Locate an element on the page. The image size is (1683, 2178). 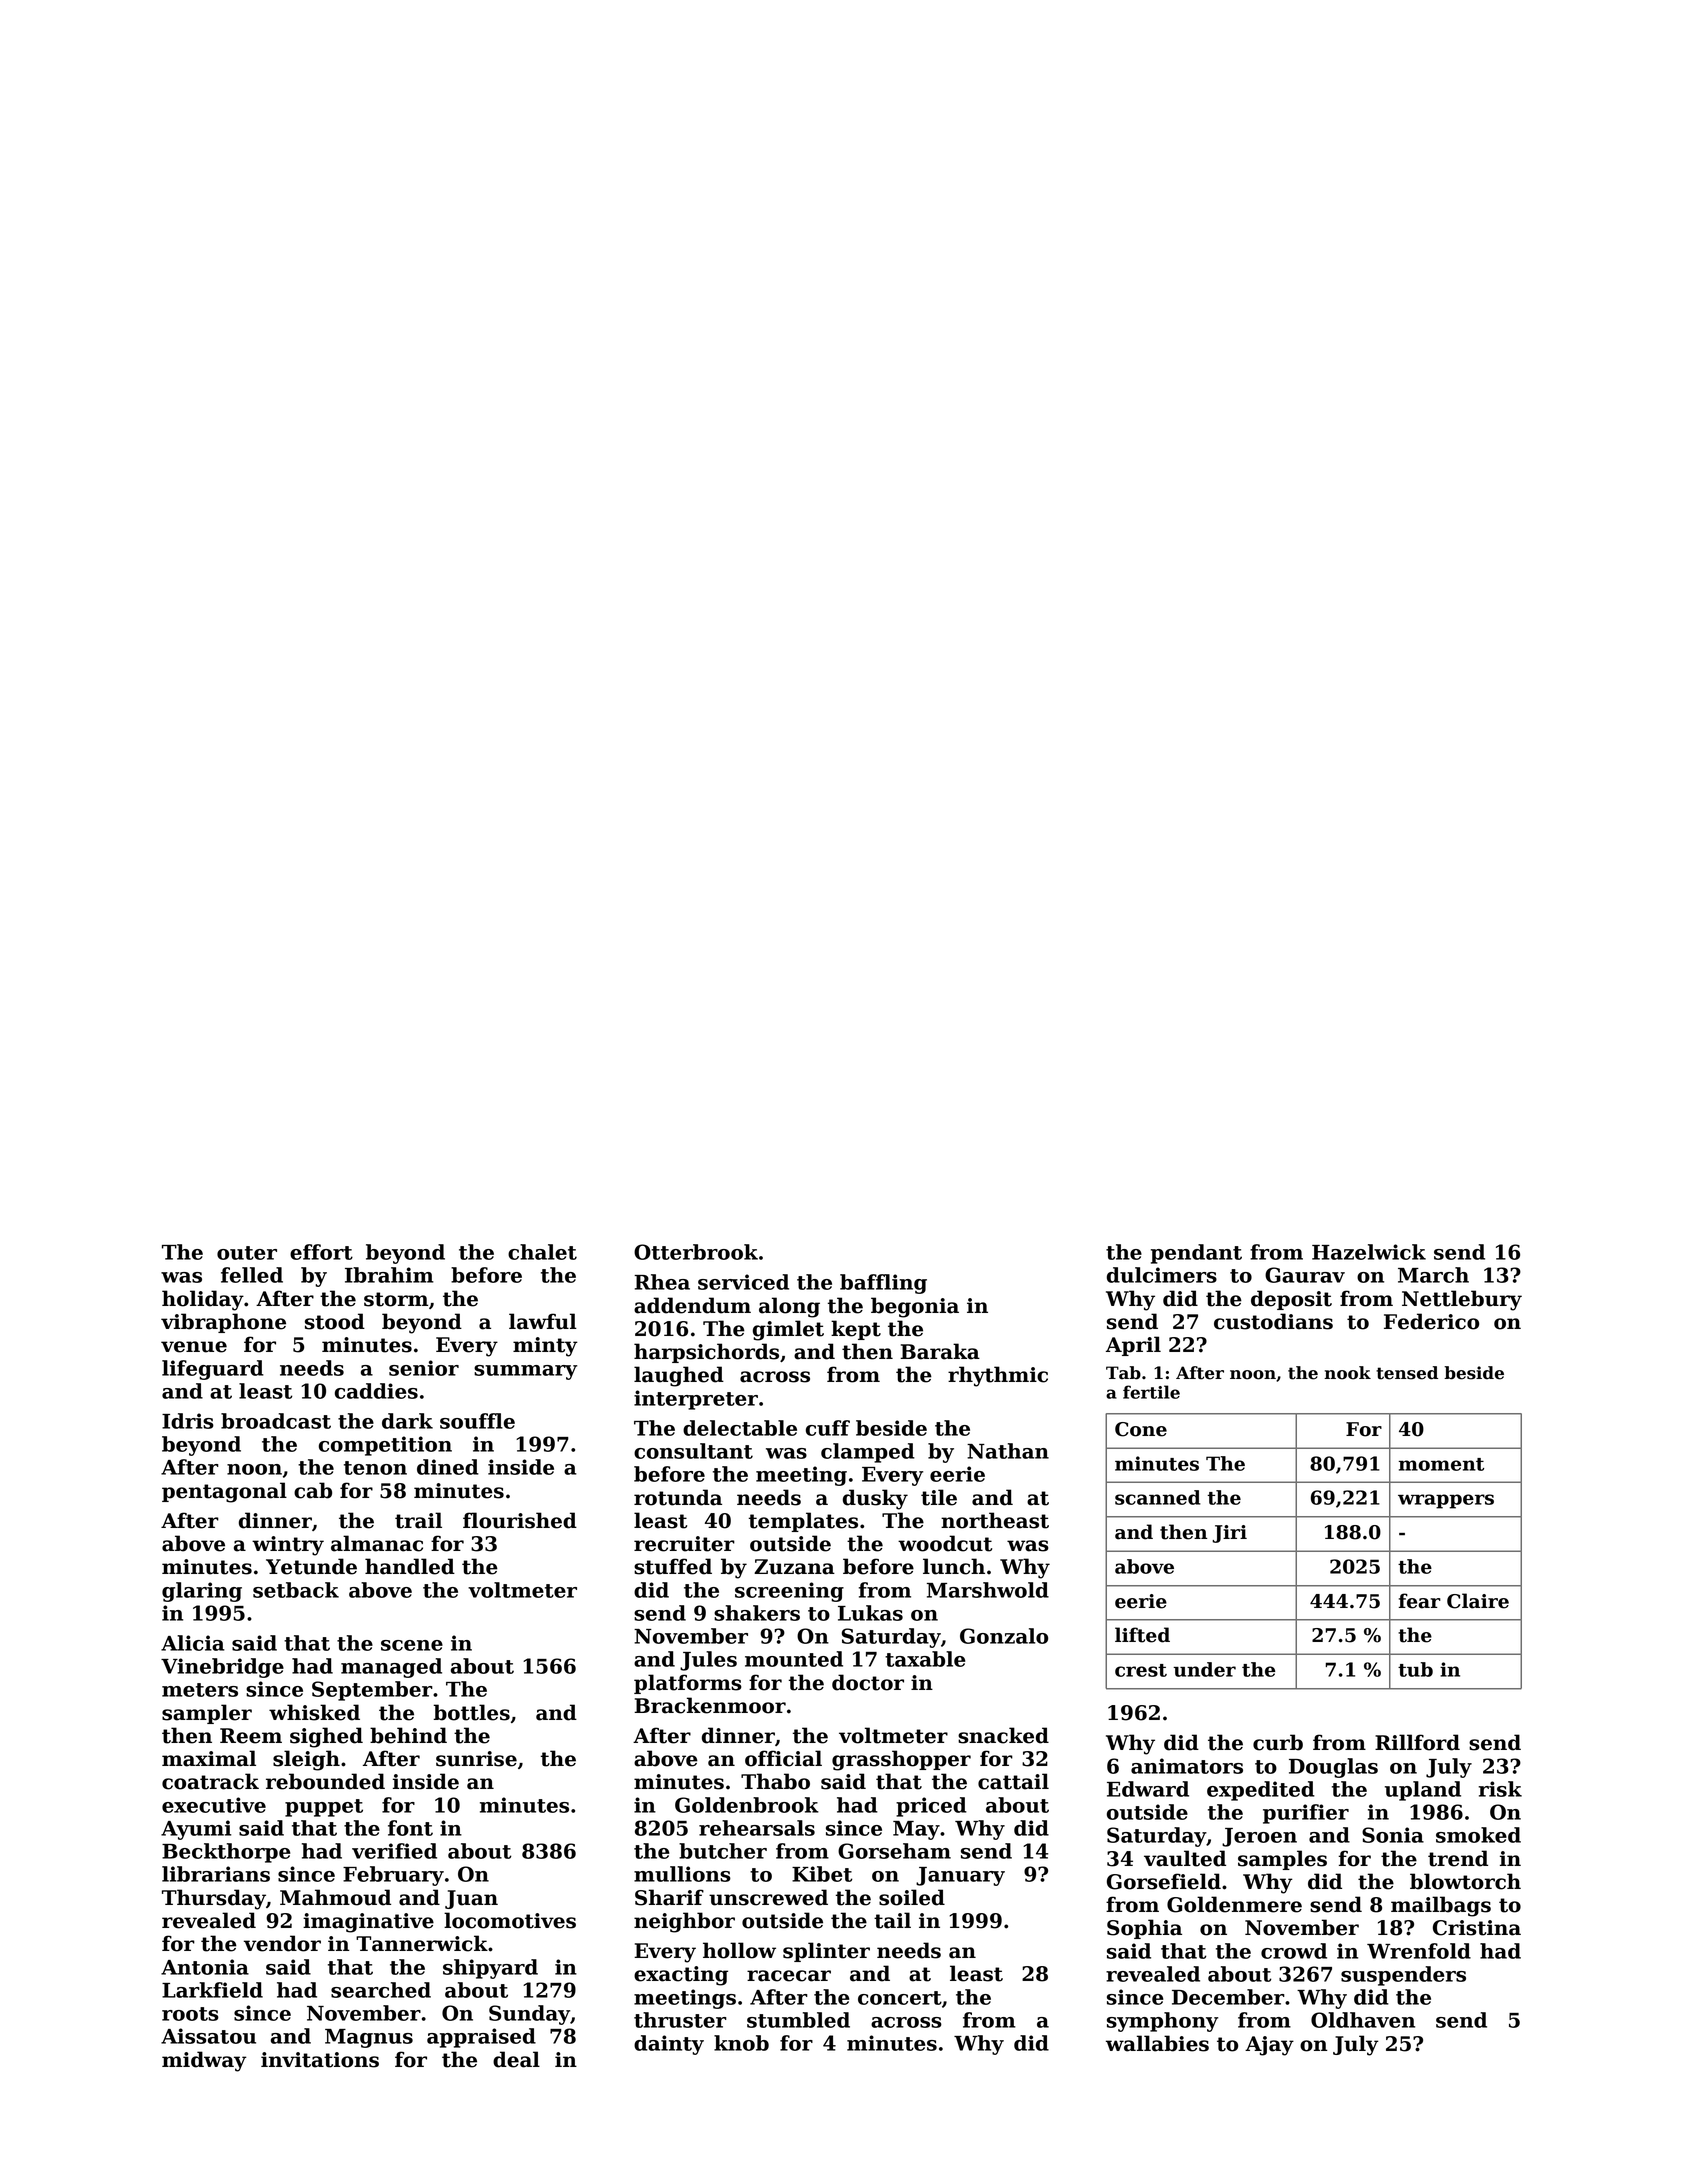
deal is located at coordinates (516, 2059).
